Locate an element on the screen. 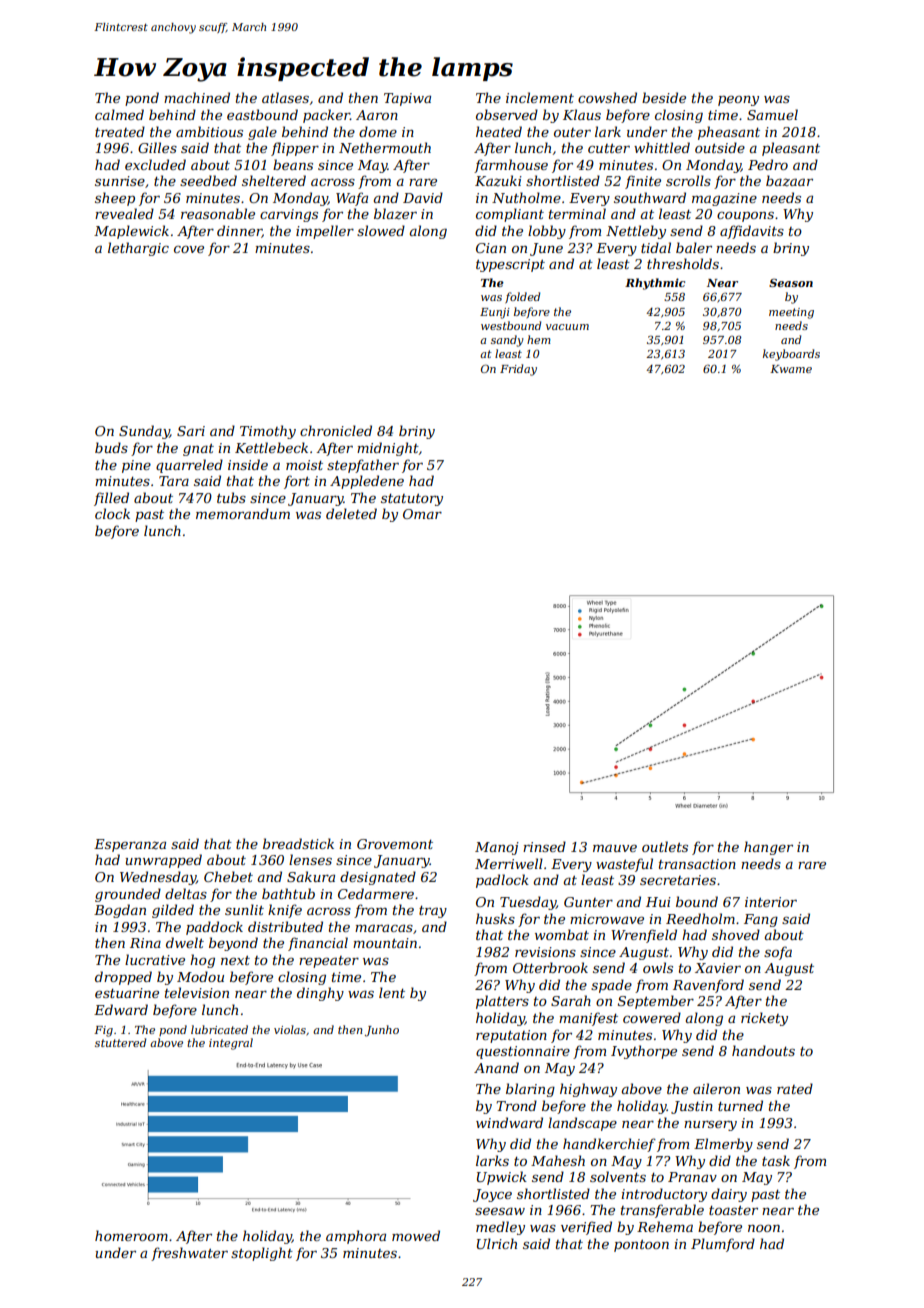 Image resolution: width=924 pixels, height=1308 pixels. clock is located at coordinates (112, 513).
